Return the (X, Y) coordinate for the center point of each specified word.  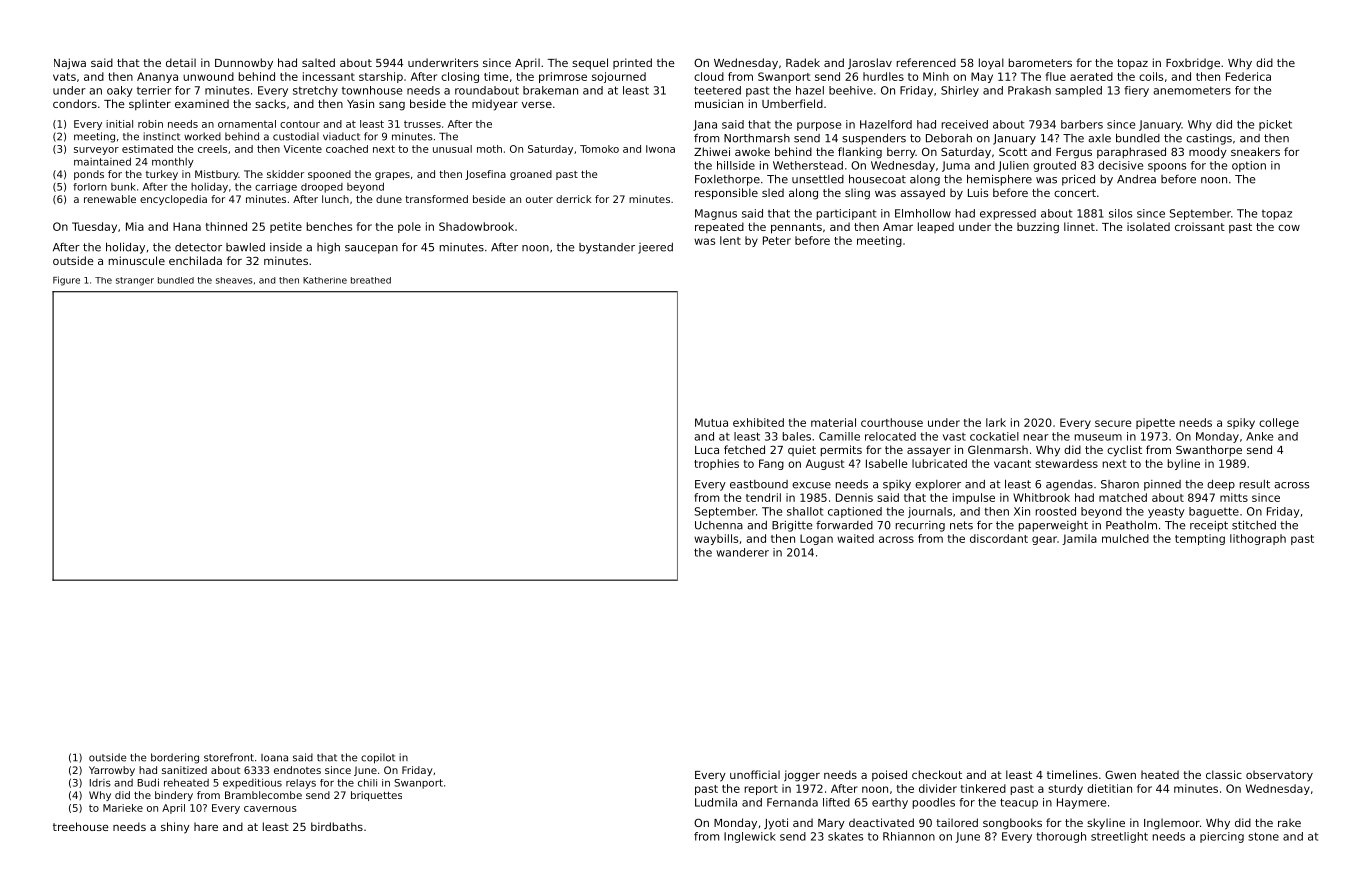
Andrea (1136, 179)
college (1279, 423)
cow (1289, 228)
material (833, 422)
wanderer (742, 552)
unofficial (755, 774)
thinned (226, 226)
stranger (135, 281)
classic (1224, 774)
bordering (175, 758)
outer (539, 199)
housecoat (877, 179)
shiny (175, 828)
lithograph (1258, 539)
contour (300, 124)
